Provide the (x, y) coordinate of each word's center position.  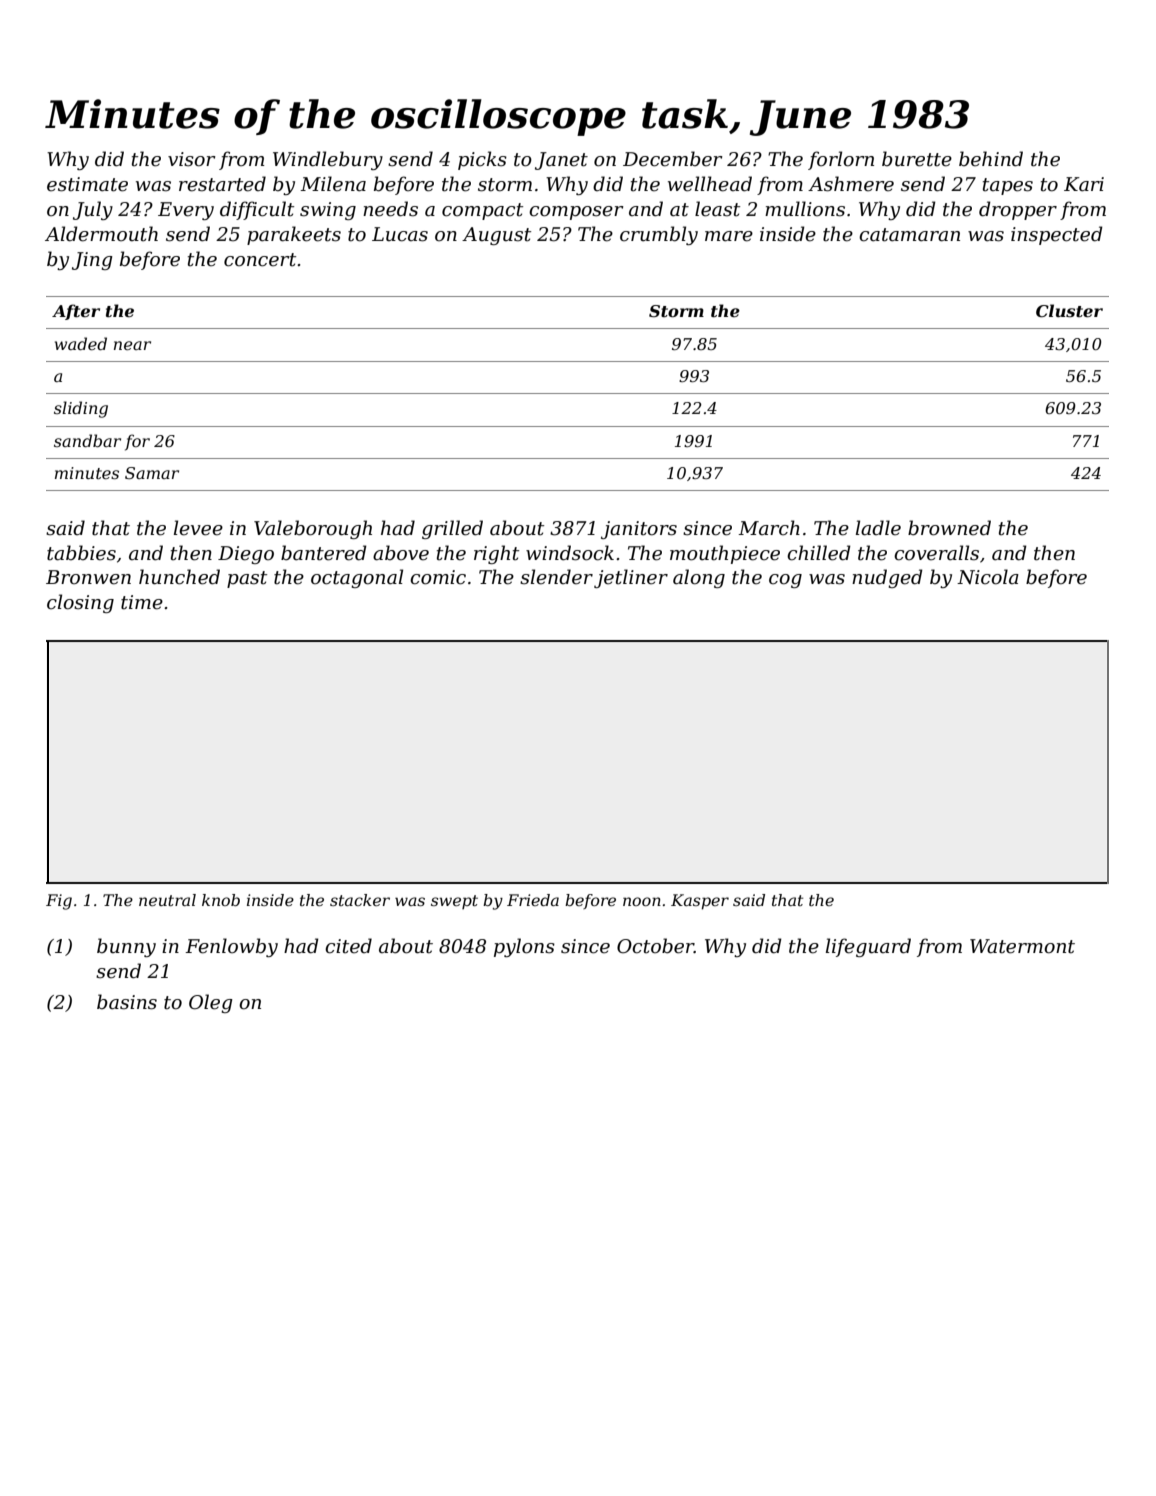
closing (80, 603)
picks (482, 160)
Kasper (700, 902)
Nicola (988, 577)
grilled (452, 529)
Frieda (533, 900)
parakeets (294, 235)
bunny (126, 947)
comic (438, 577)
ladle (878, 528)
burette (917, 159)
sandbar (87, 440)
